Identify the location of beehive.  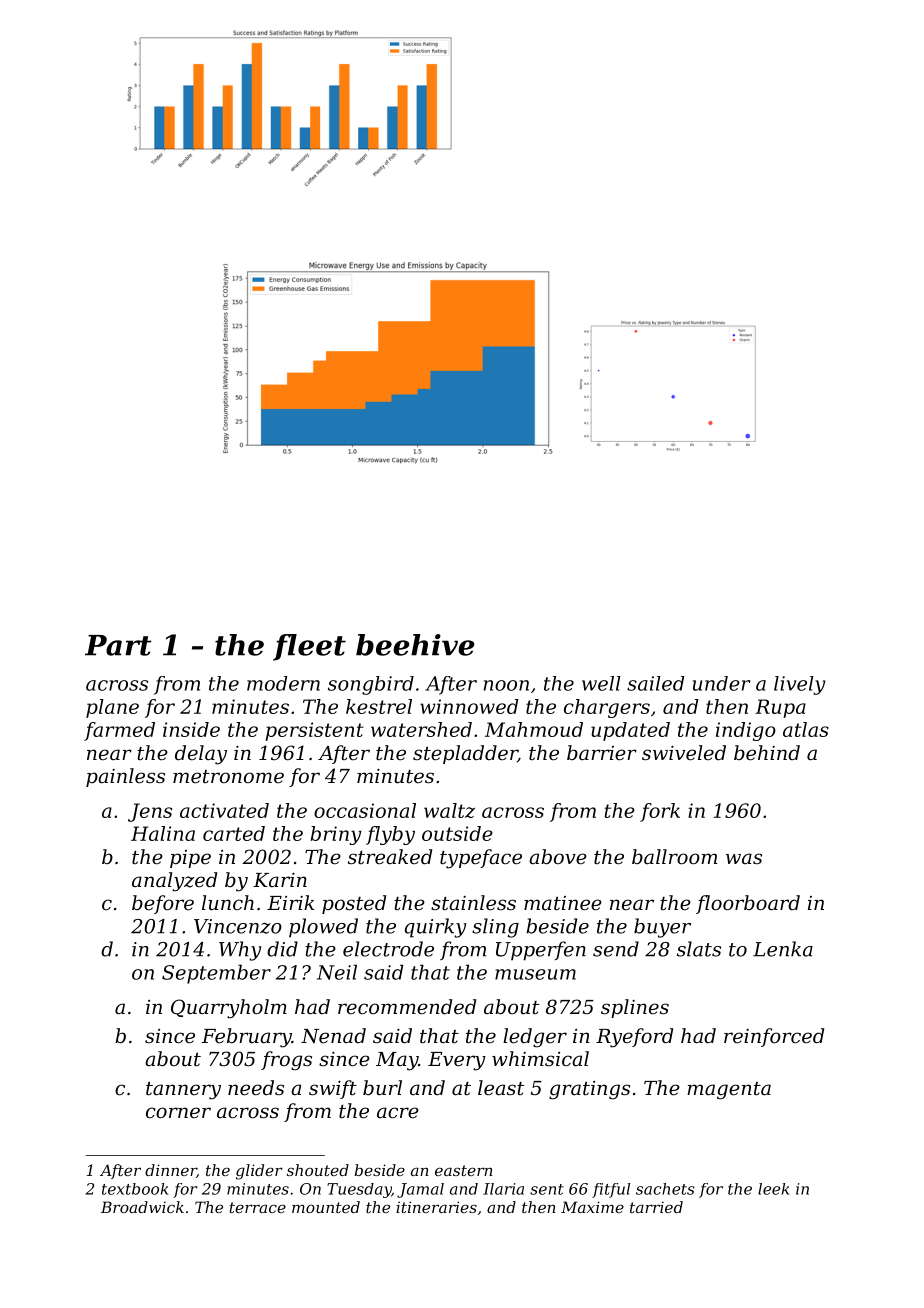
(415, 645).
